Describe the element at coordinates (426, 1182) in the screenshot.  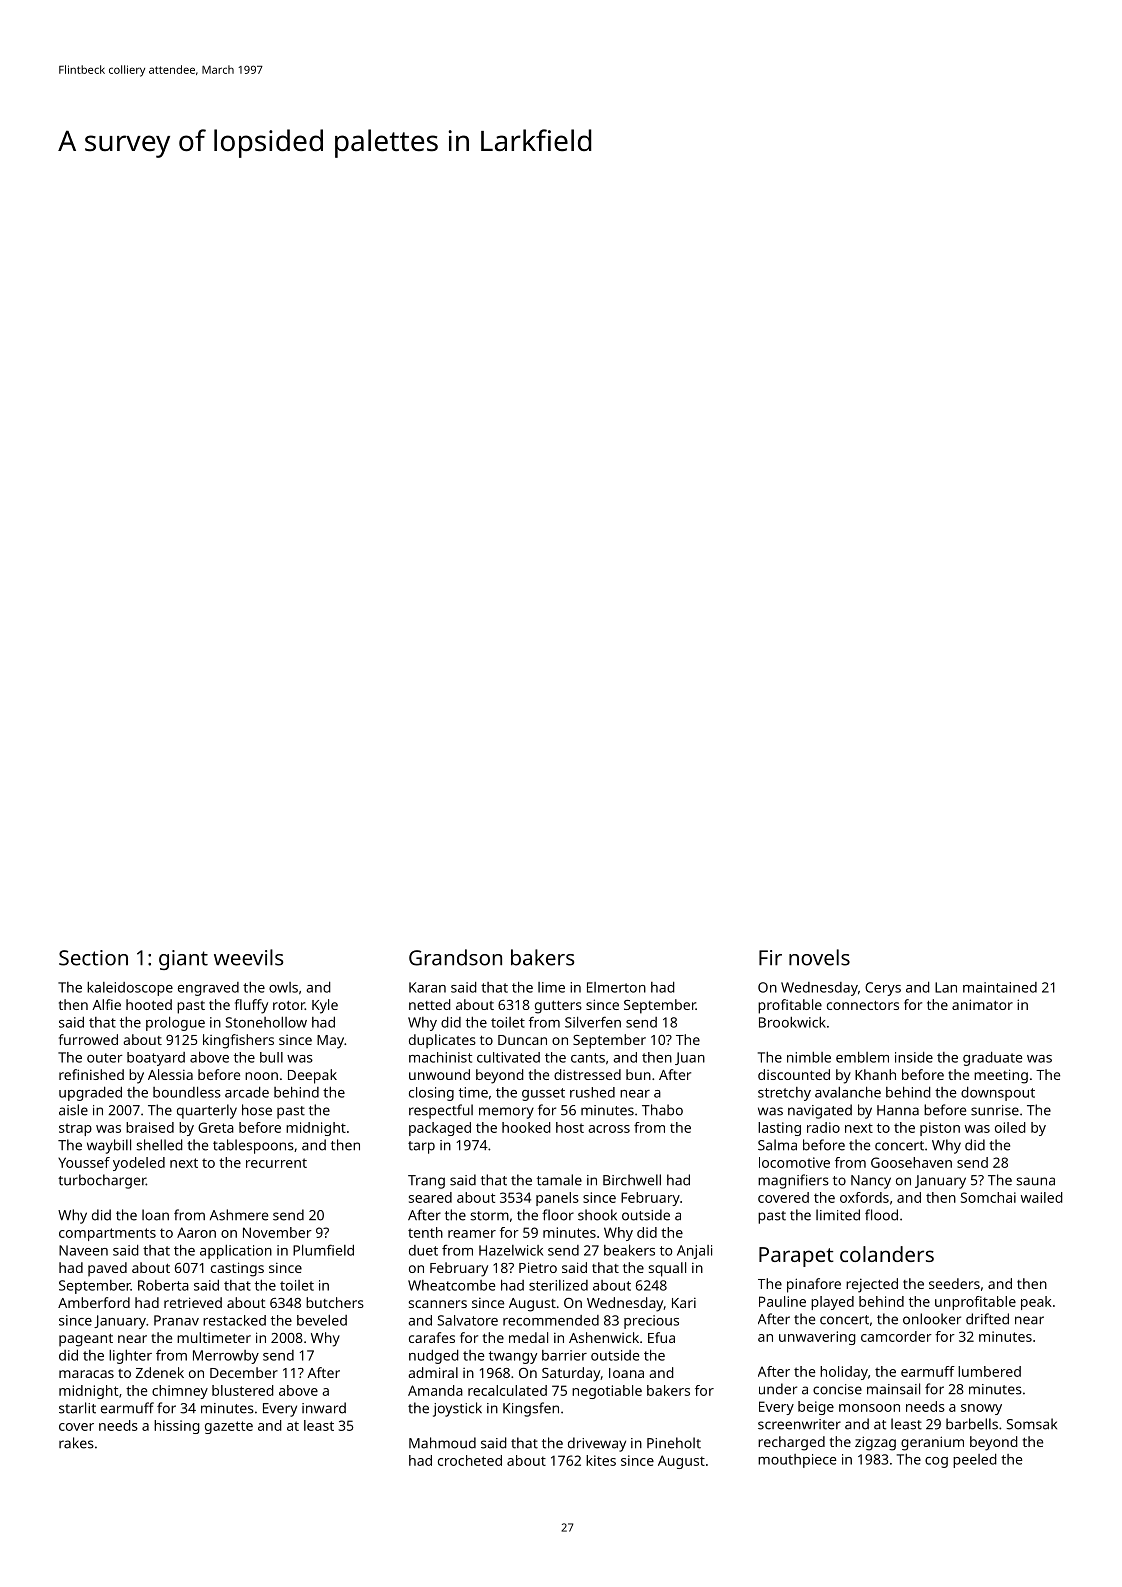
I see `Trang` at that location.
